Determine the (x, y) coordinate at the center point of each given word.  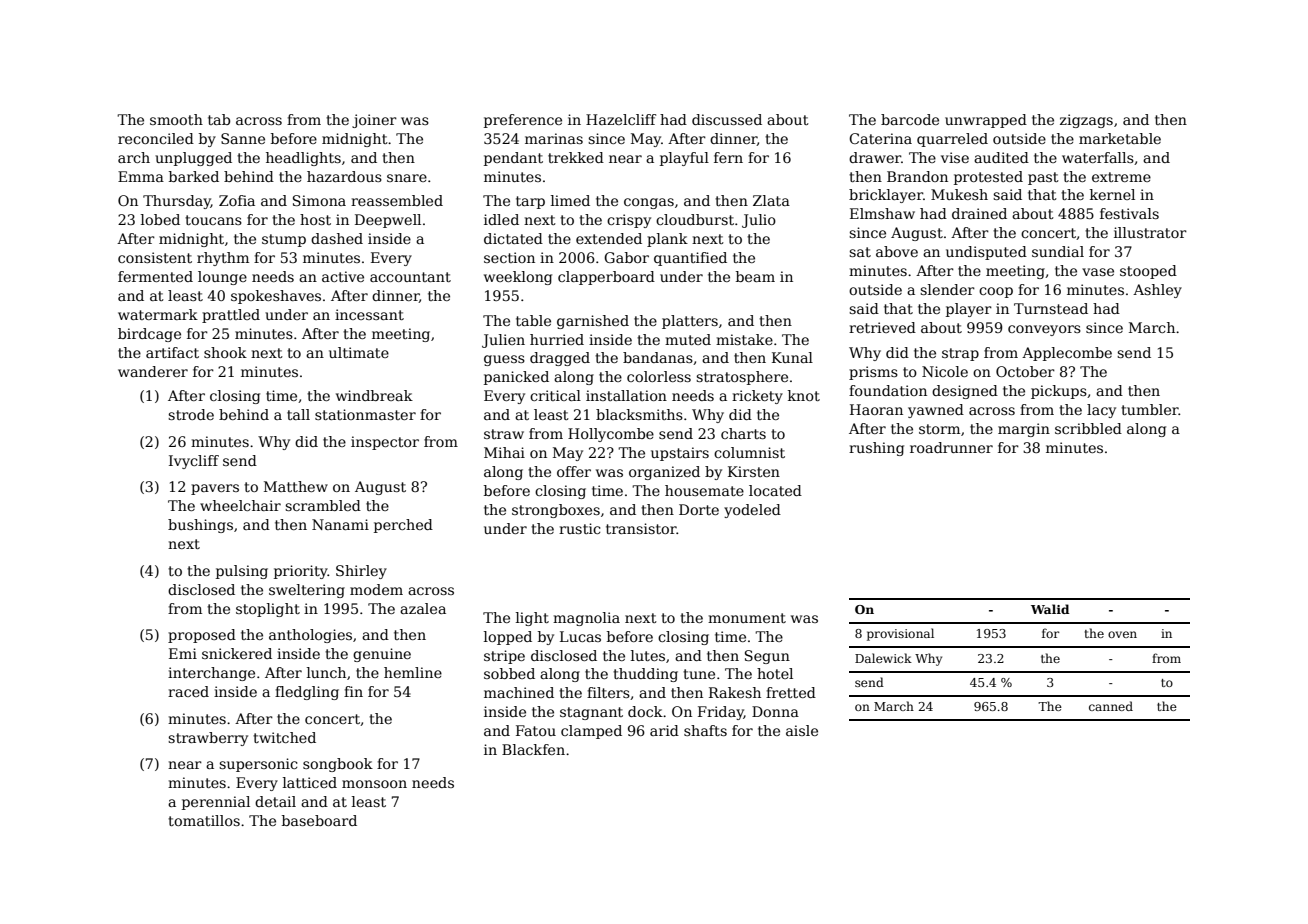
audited (1001, 157)
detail (275, 801)
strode (191, 414)
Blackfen (533, 749)
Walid (1050, 609)
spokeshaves (276, 297)
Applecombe (1067, 354)
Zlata (771, 200)
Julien (503, 341)
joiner (374, 121)
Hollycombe (611, 435)
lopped (508, 638)
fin (353, 691)
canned (1111, 706)
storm (939, 429)
